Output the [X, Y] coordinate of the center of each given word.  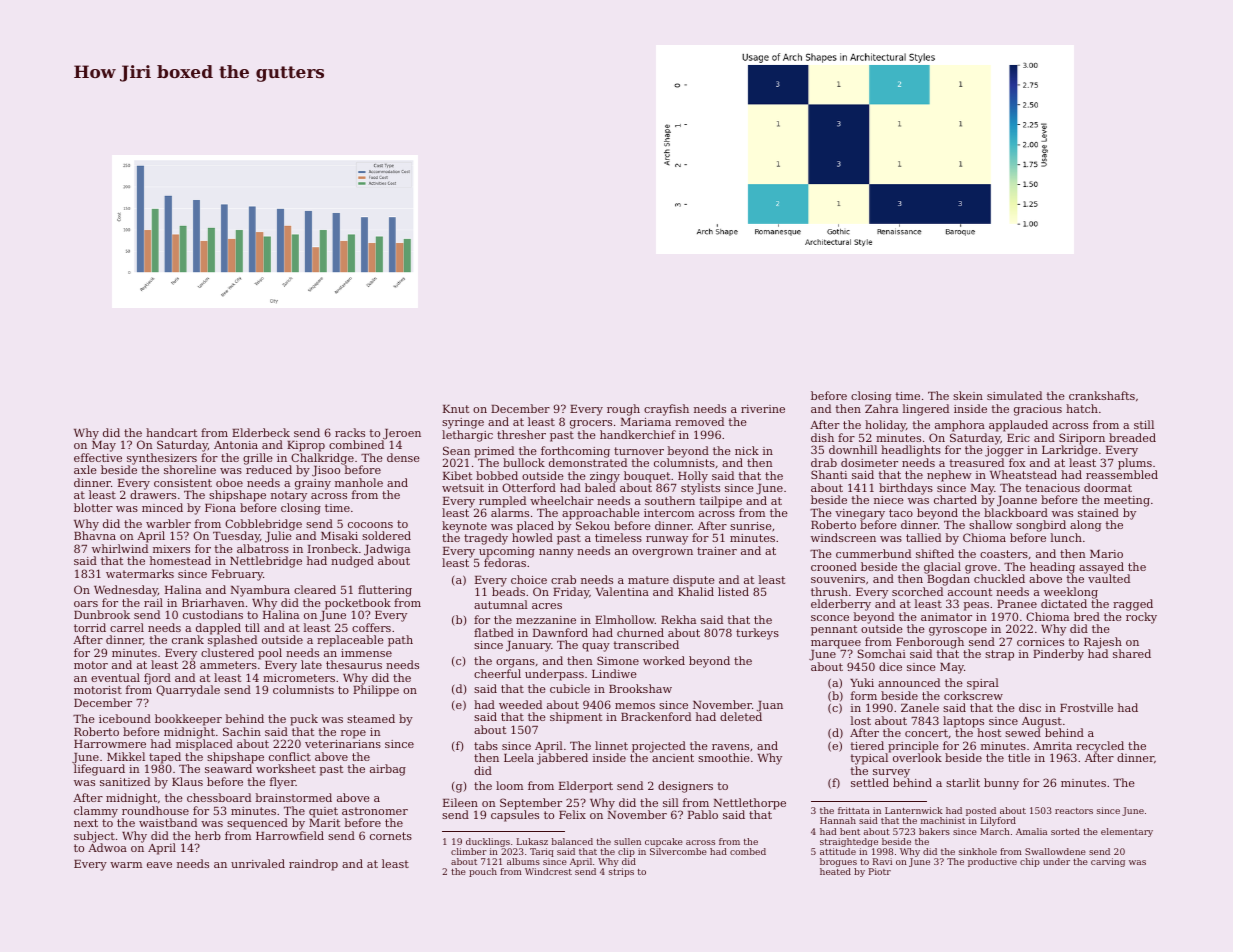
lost [861, 720]
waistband [168, 822]
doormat [1108, 487]
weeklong [1071, 593]
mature [648, 580]
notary [289, 496]
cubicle [570, 688]
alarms [510, 513]
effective [98, 457]
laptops [963, 722]
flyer [283, 783]
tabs [486, 745]
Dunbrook [102, 614]
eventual [115, 677]
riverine [763, 409]
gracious [1038, 410]
